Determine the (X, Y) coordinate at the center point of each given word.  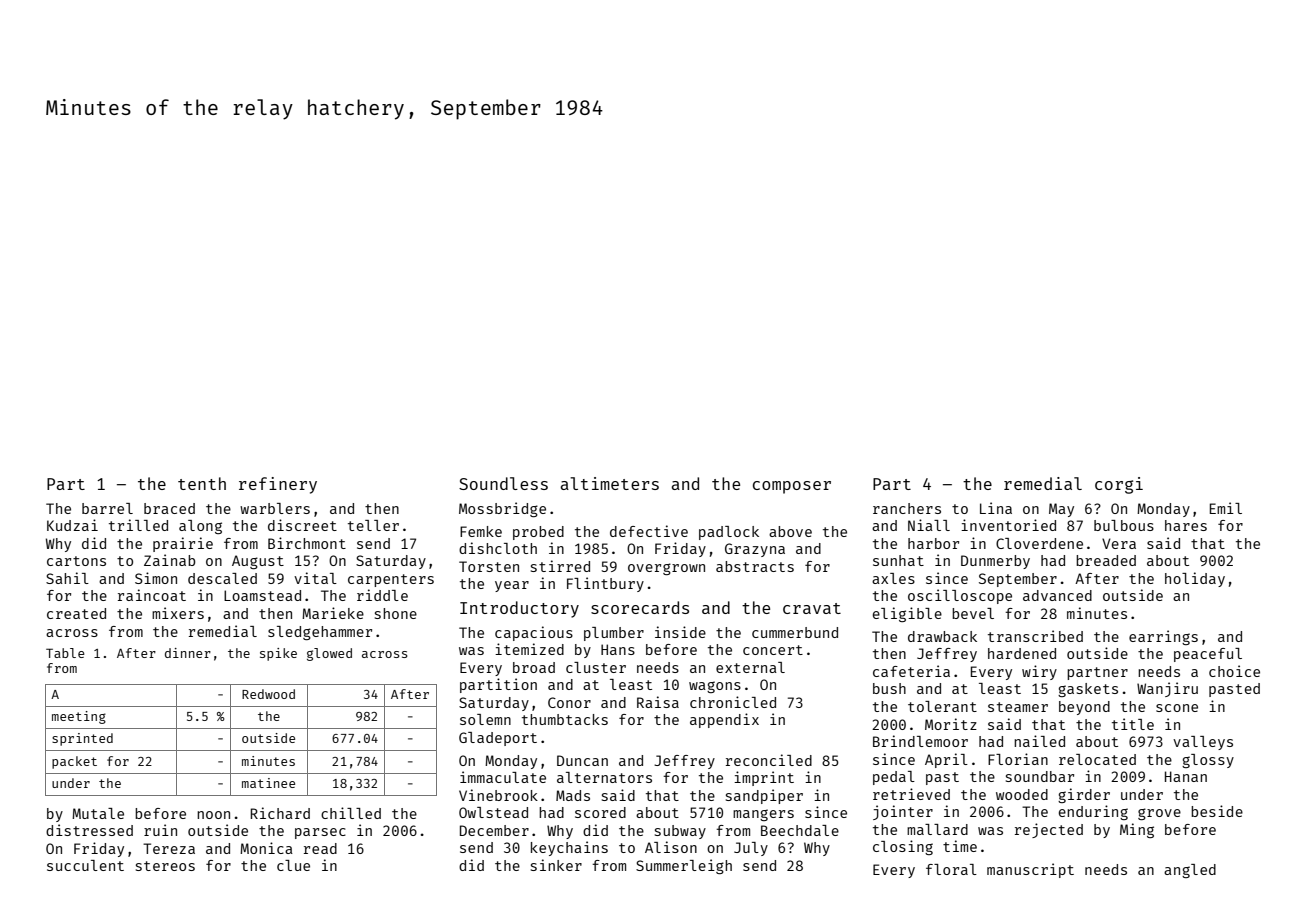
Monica (266, 848)
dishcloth (498, 548)
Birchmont (307, 543)
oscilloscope (960, 596)
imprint (764, 778)
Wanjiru (1167, 689)
